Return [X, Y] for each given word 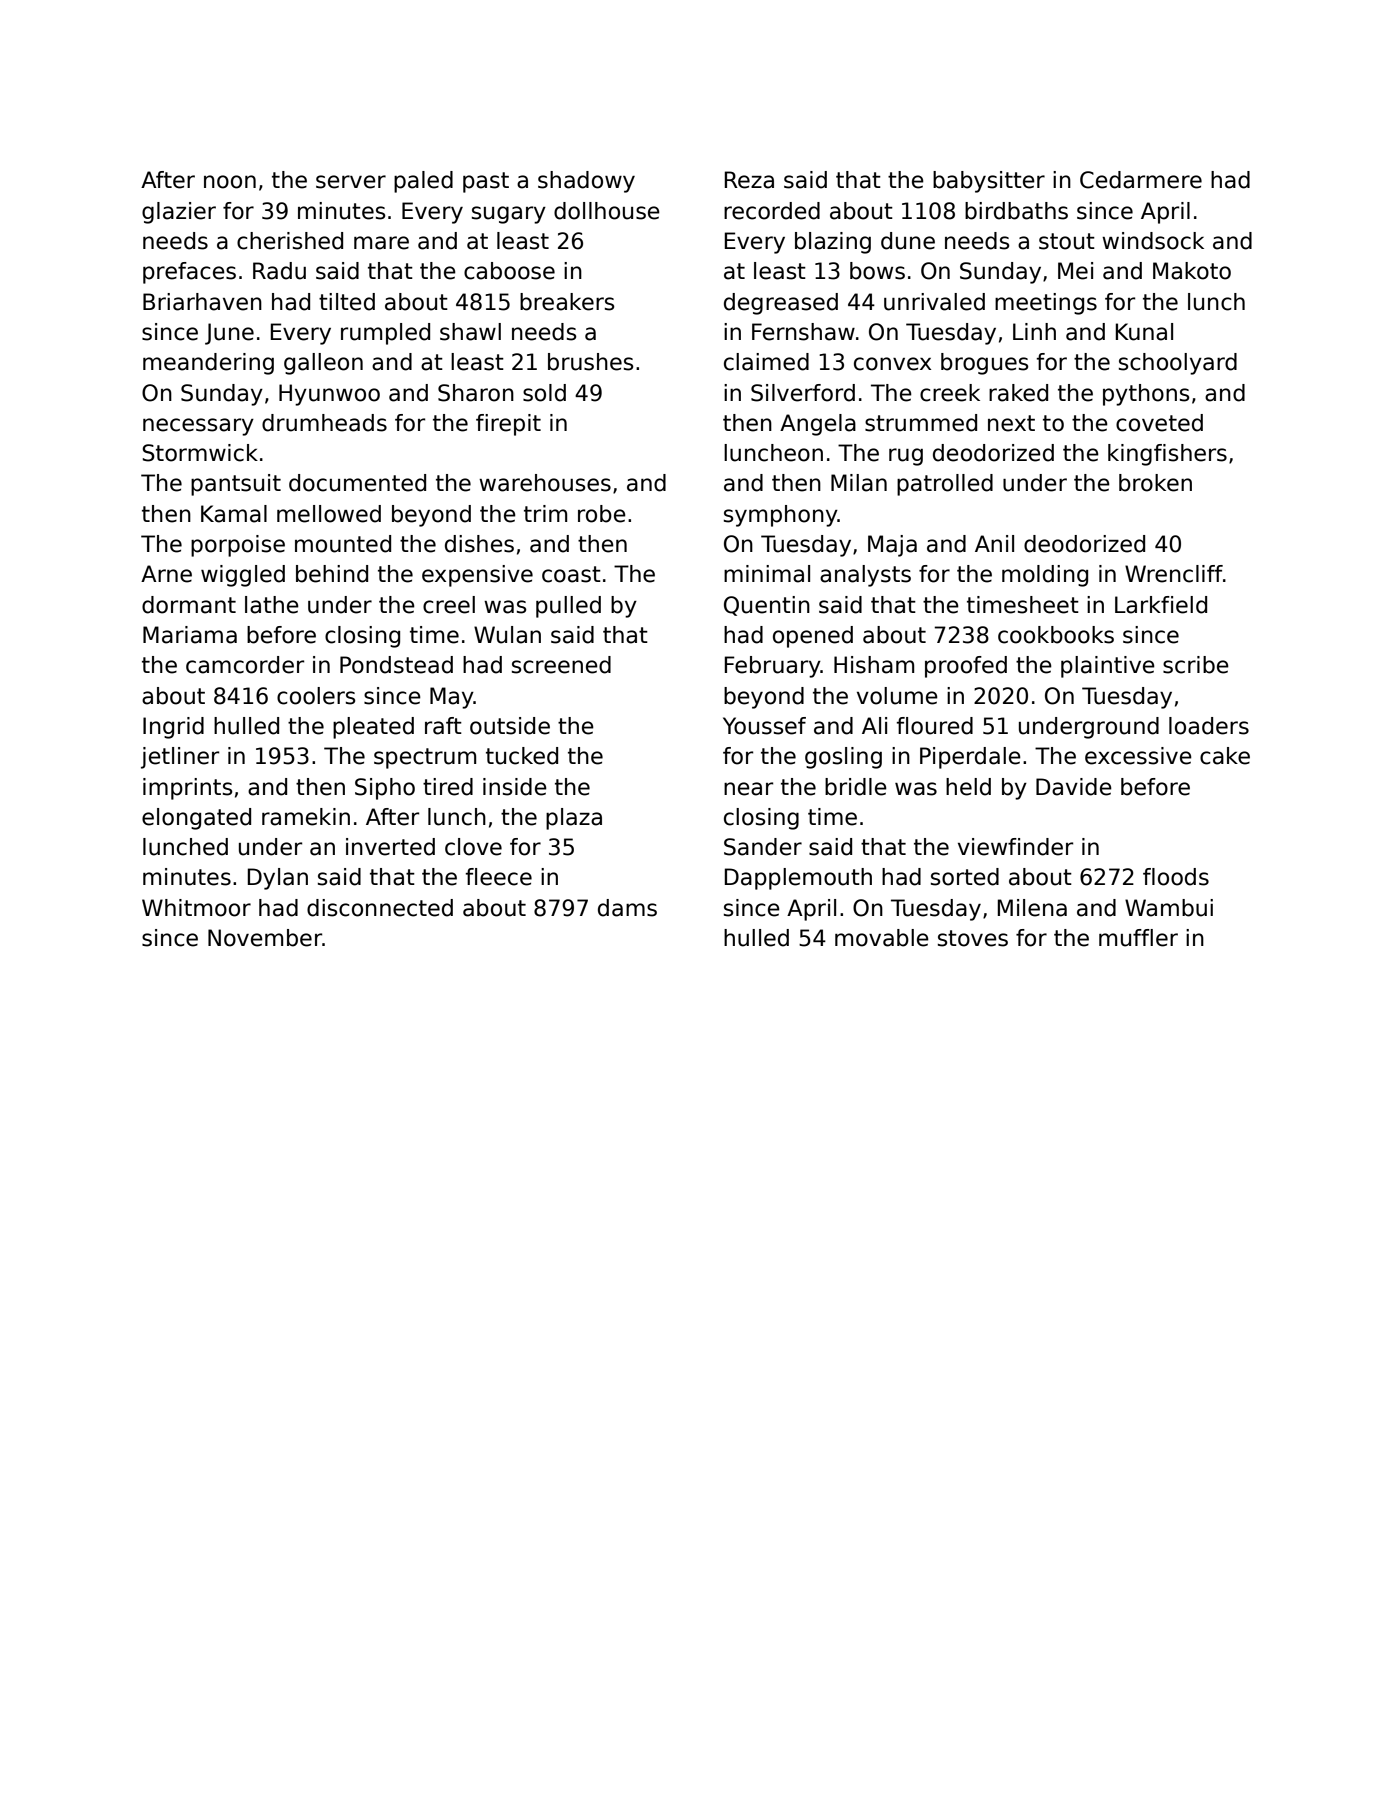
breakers [567, 302]
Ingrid [173, 728]
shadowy [586, 182]
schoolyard [1178, 364]
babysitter [989, 182]
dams [627, 908]
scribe [1196, 665]
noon [230, 182]
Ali [874, 725]
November [265, 938]
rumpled [385, 334]
